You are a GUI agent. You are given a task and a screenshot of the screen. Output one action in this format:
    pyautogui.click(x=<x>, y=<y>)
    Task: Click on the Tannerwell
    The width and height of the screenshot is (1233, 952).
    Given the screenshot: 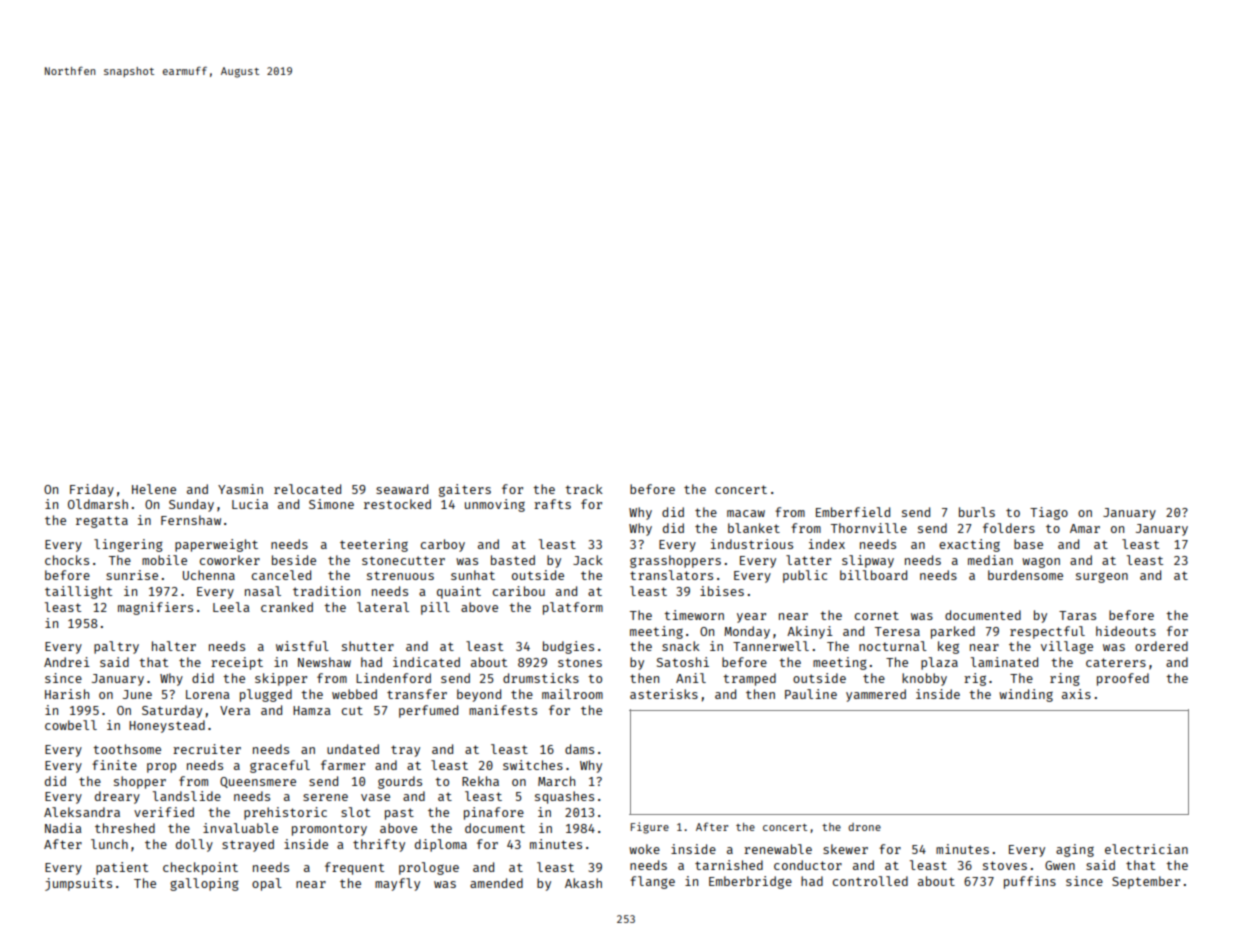 What is the action you would take?
    pyautogui.click(x=771, y=646)
